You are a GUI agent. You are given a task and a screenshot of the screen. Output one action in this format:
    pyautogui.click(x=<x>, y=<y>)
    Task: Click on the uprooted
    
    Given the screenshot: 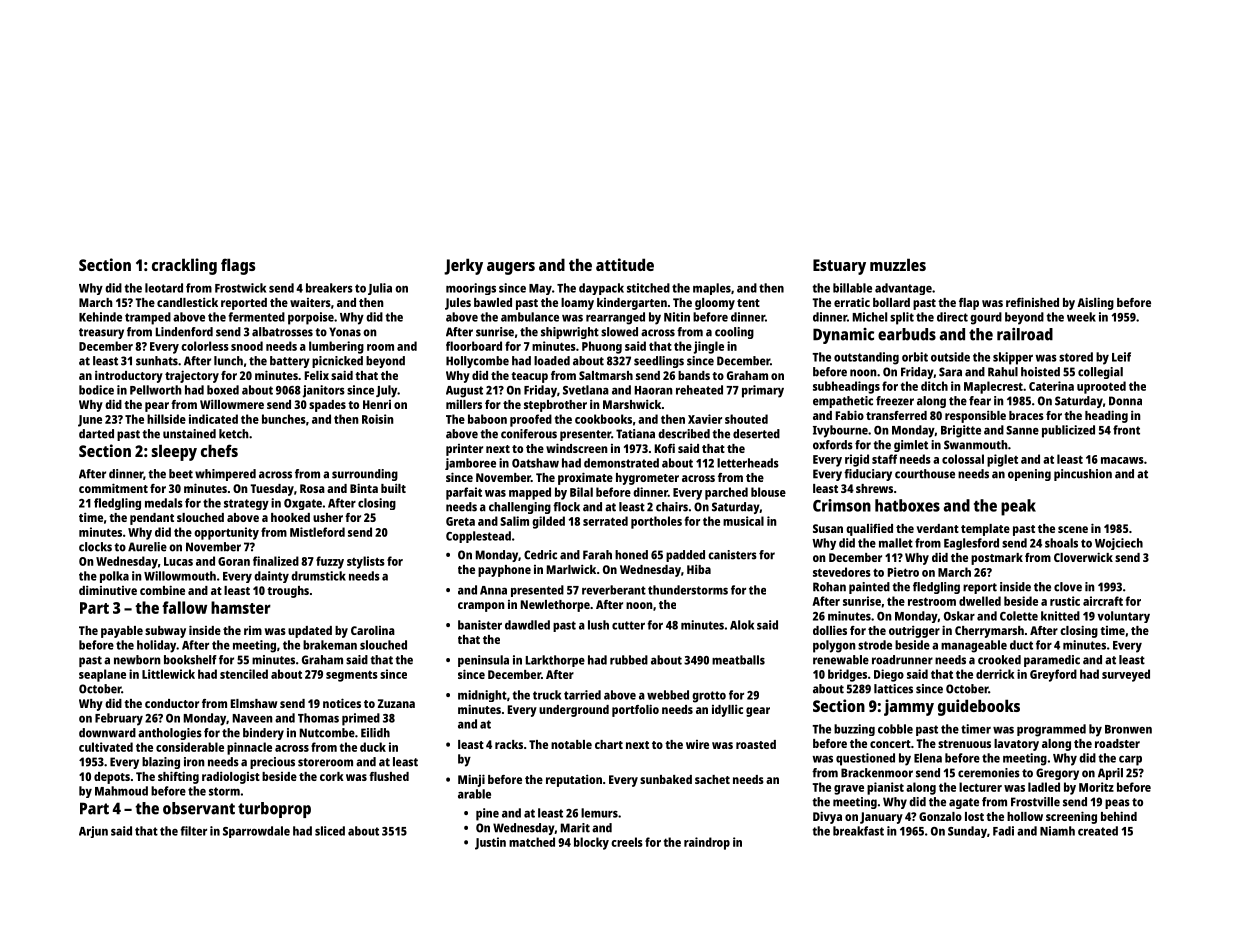 What is the action you would take?
    pyautogui.click(x=1101, y=387)
